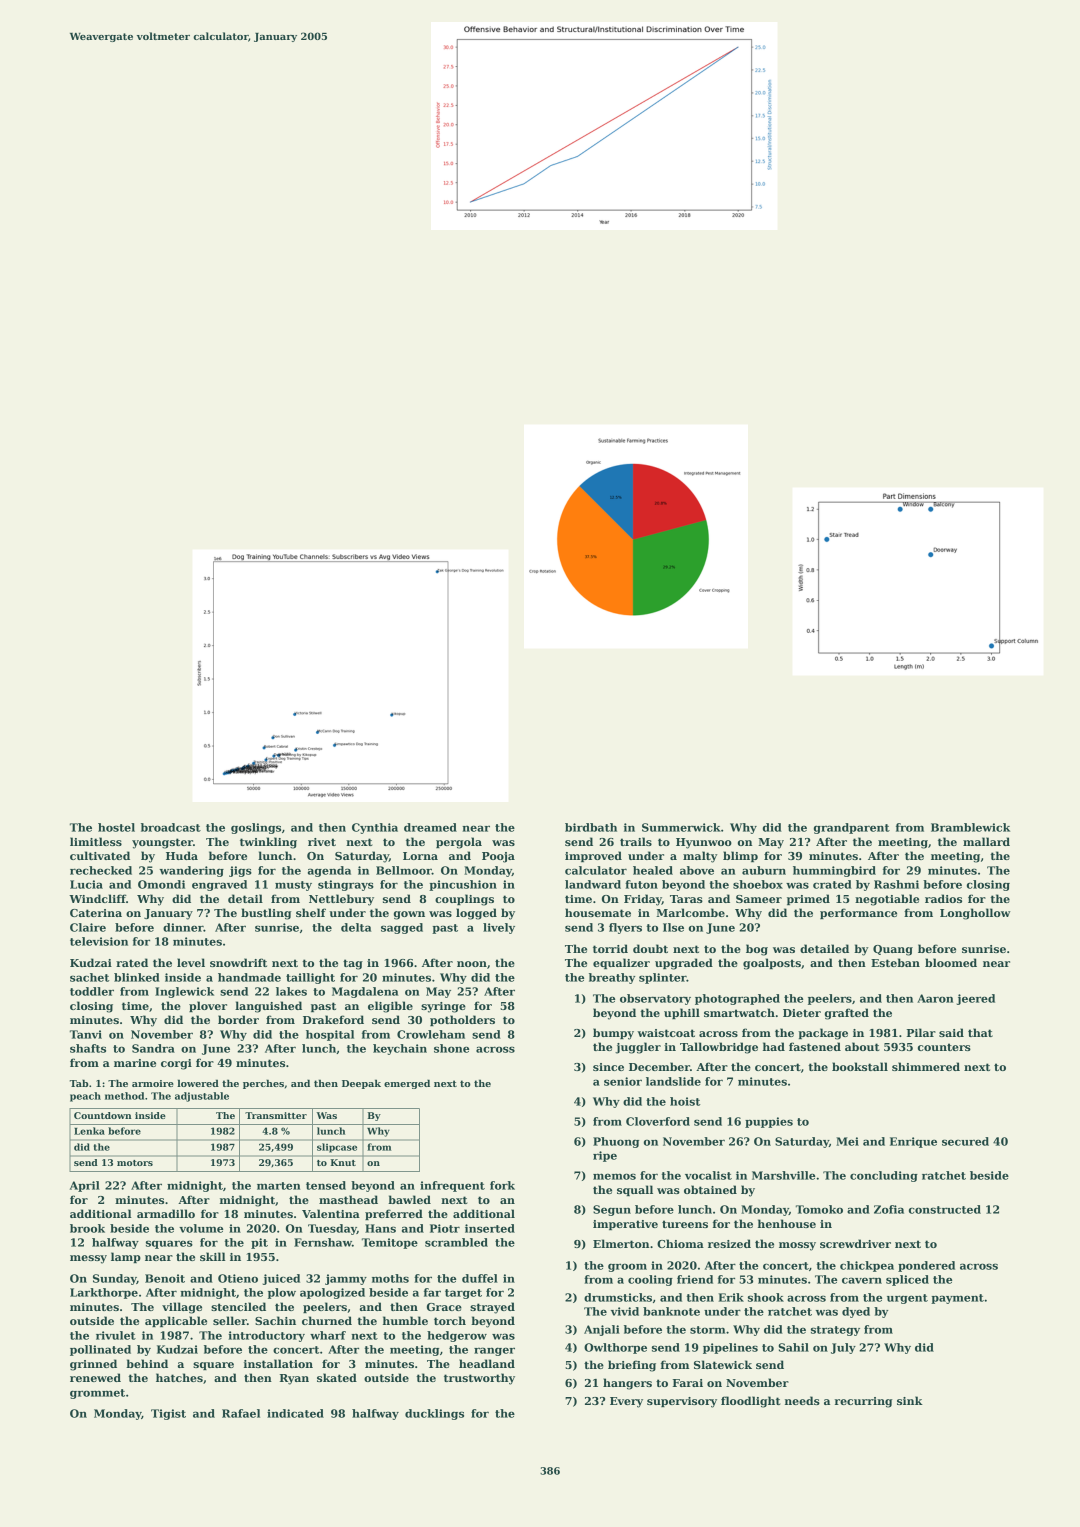  I want to click on Cynthia, so click(375, 828).
